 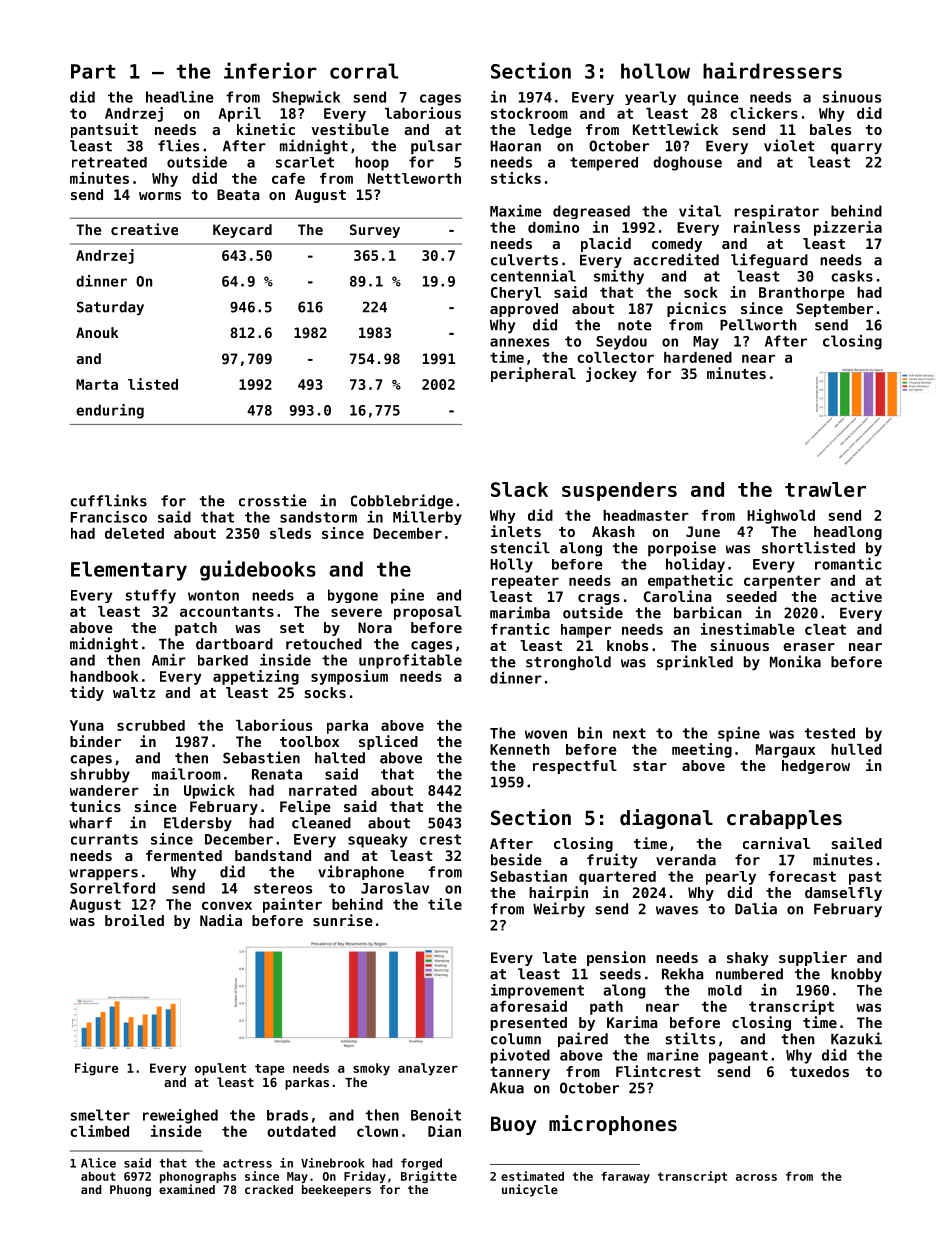 What do you see at coordinates (184, 855) in the page?
I see `fermented` at bounding box center [184, 855].
